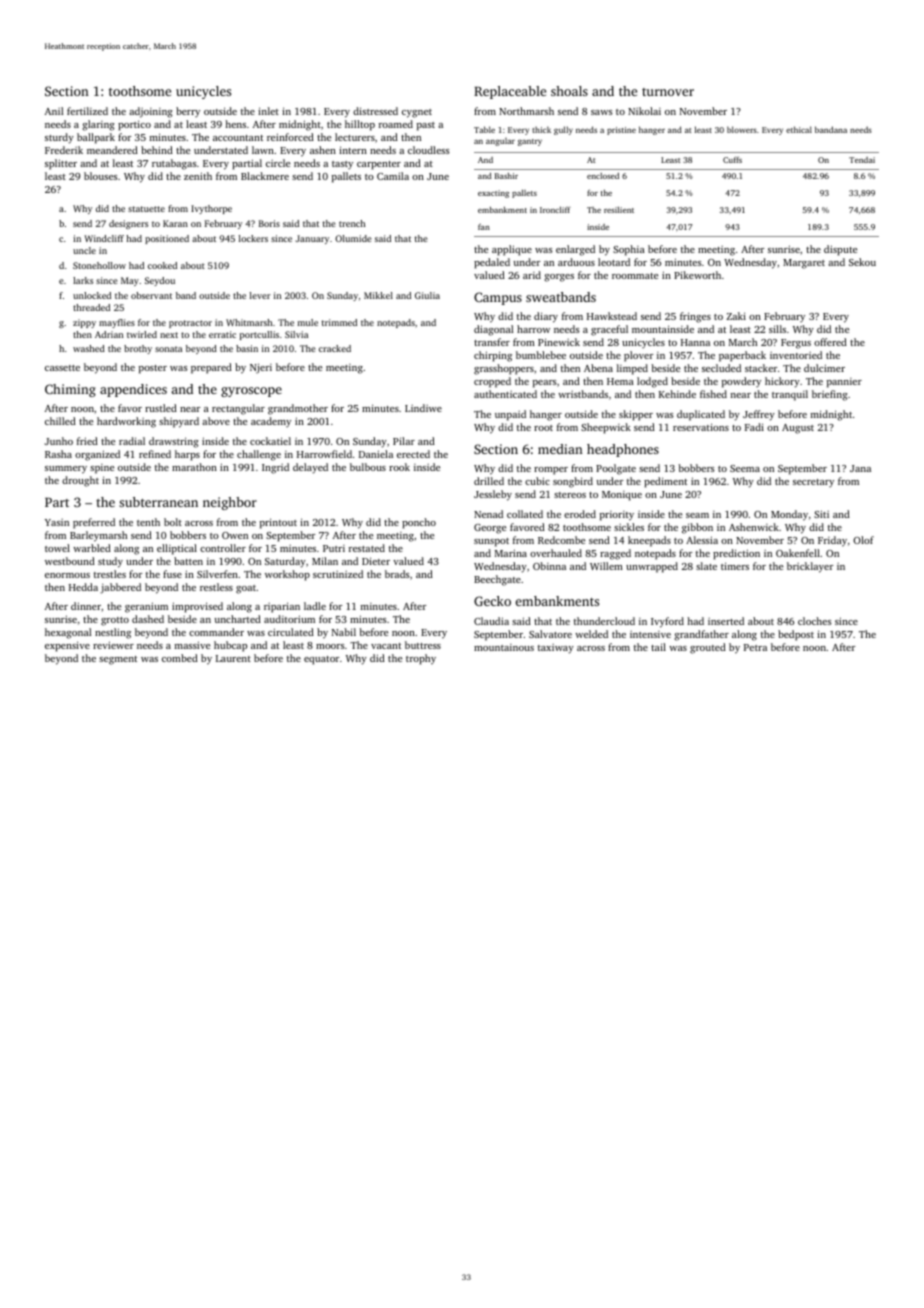 Image resolution: width=924 pixels, height=1308 pixels. I want to click on trophy, so click(421, 659).
